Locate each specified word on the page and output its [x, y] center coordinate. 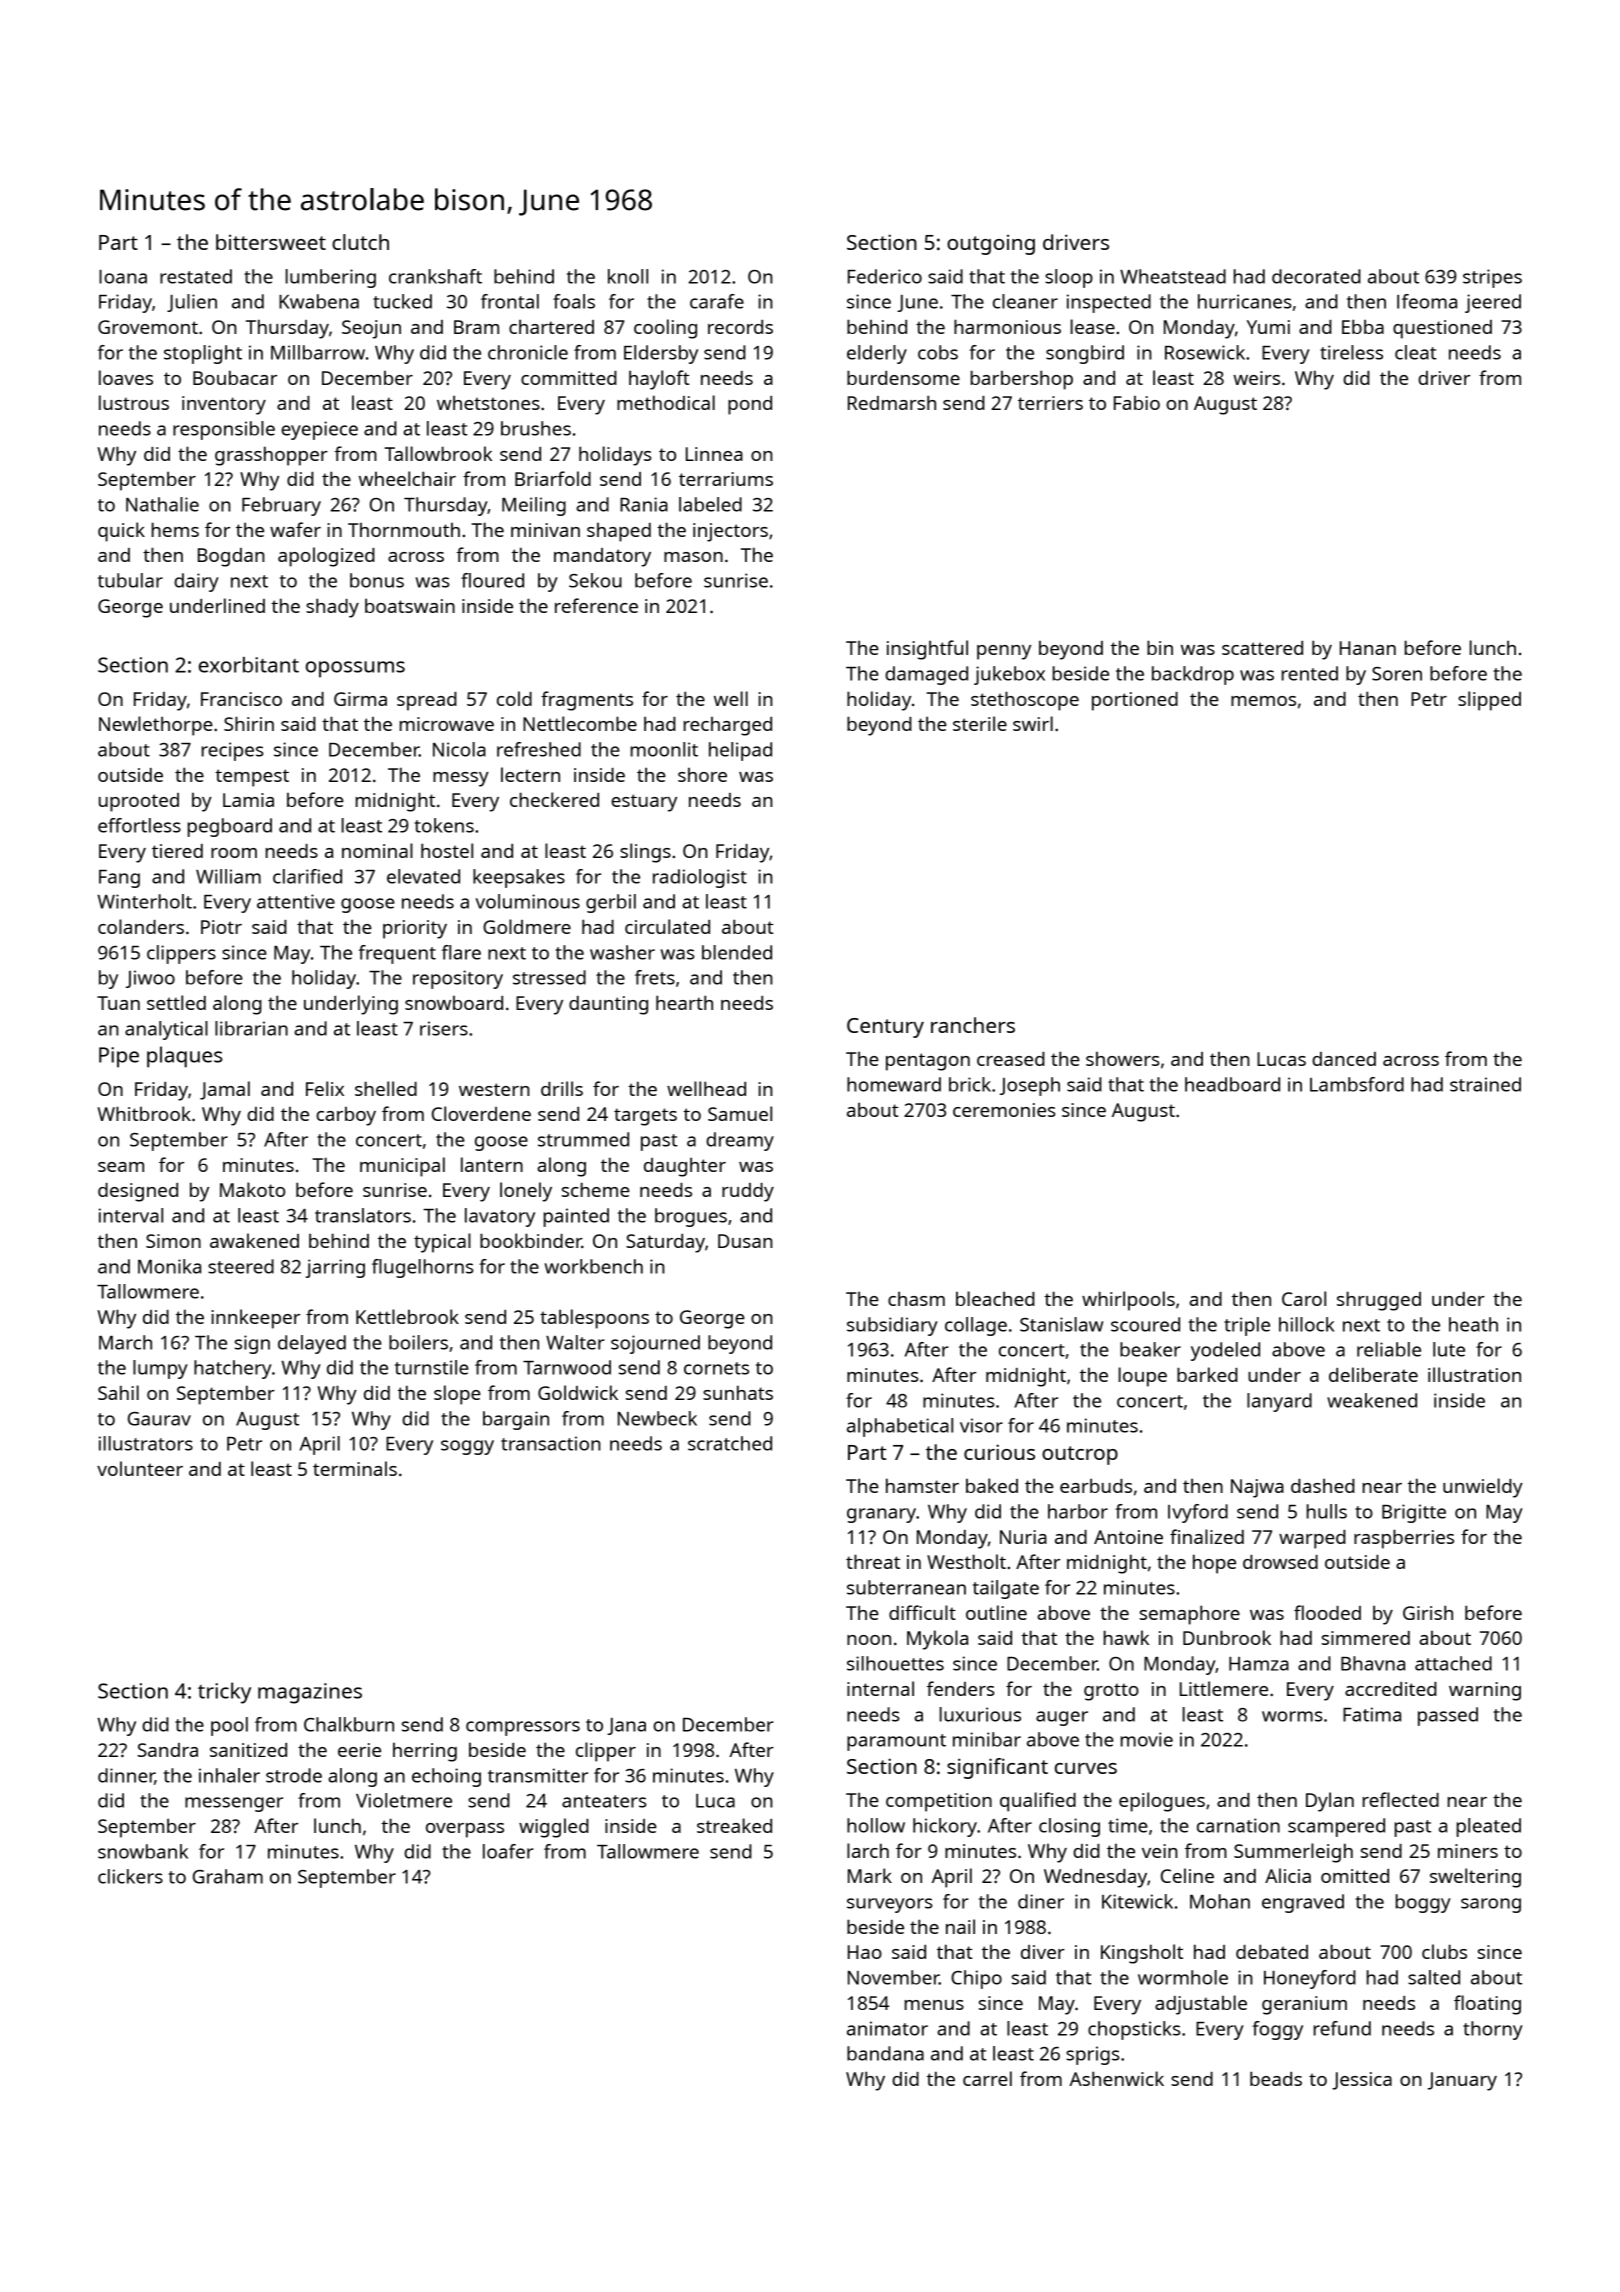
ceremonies [1004, 1110]
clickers [130, 1876]
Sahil [118, 1392]
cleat [1416, 352]
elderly [877, 354]
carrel [987, 2078]
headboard [1232, 1084]
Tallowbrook [438, 453]
